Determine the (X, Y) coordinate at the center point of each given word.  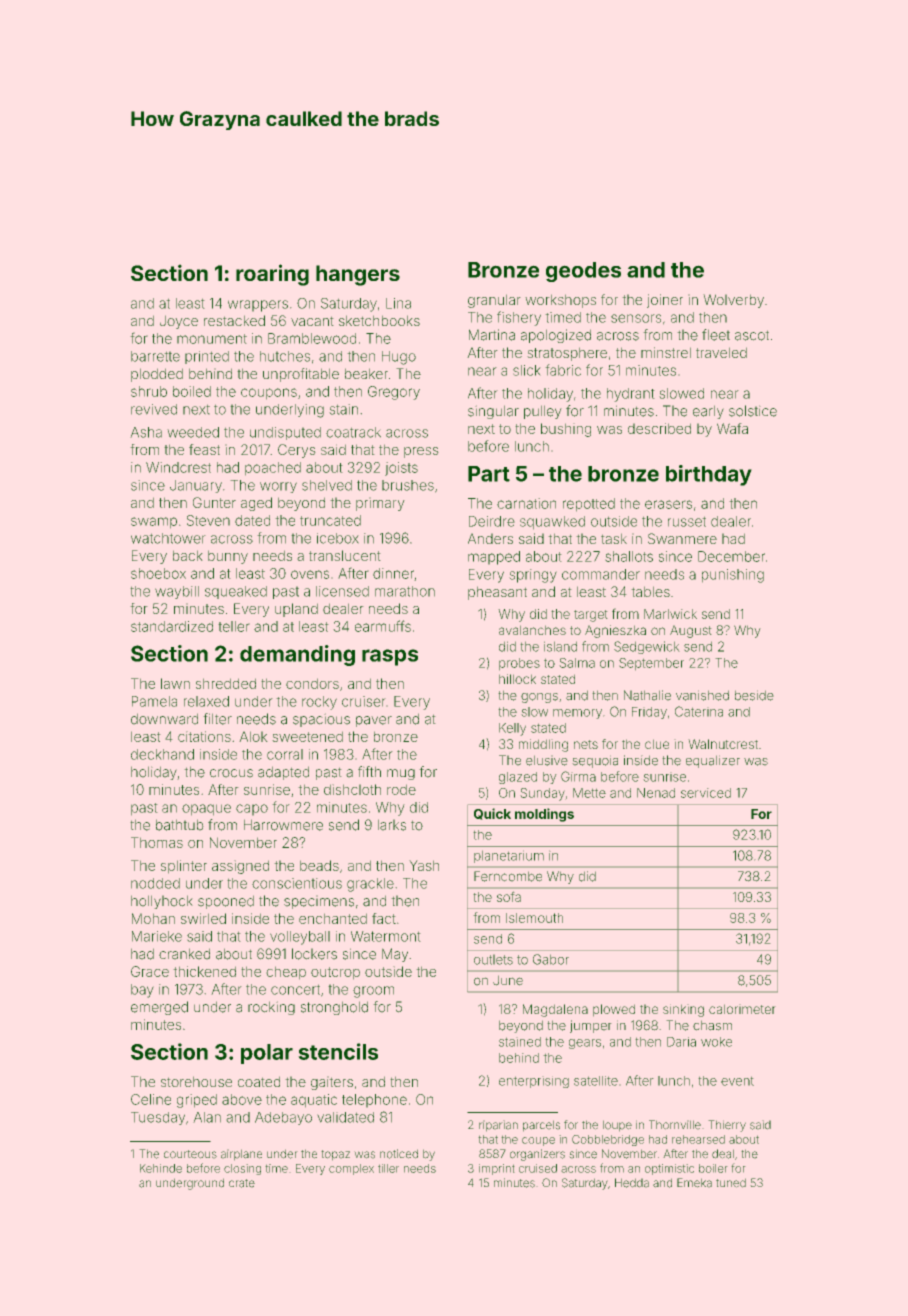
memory (577, 714)
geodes (583, 272)
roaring (272, 275)
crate (242, 1183)
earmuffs (383, 626)
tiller (388, 1168)
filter (217, 719)
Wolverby (733, 301)
